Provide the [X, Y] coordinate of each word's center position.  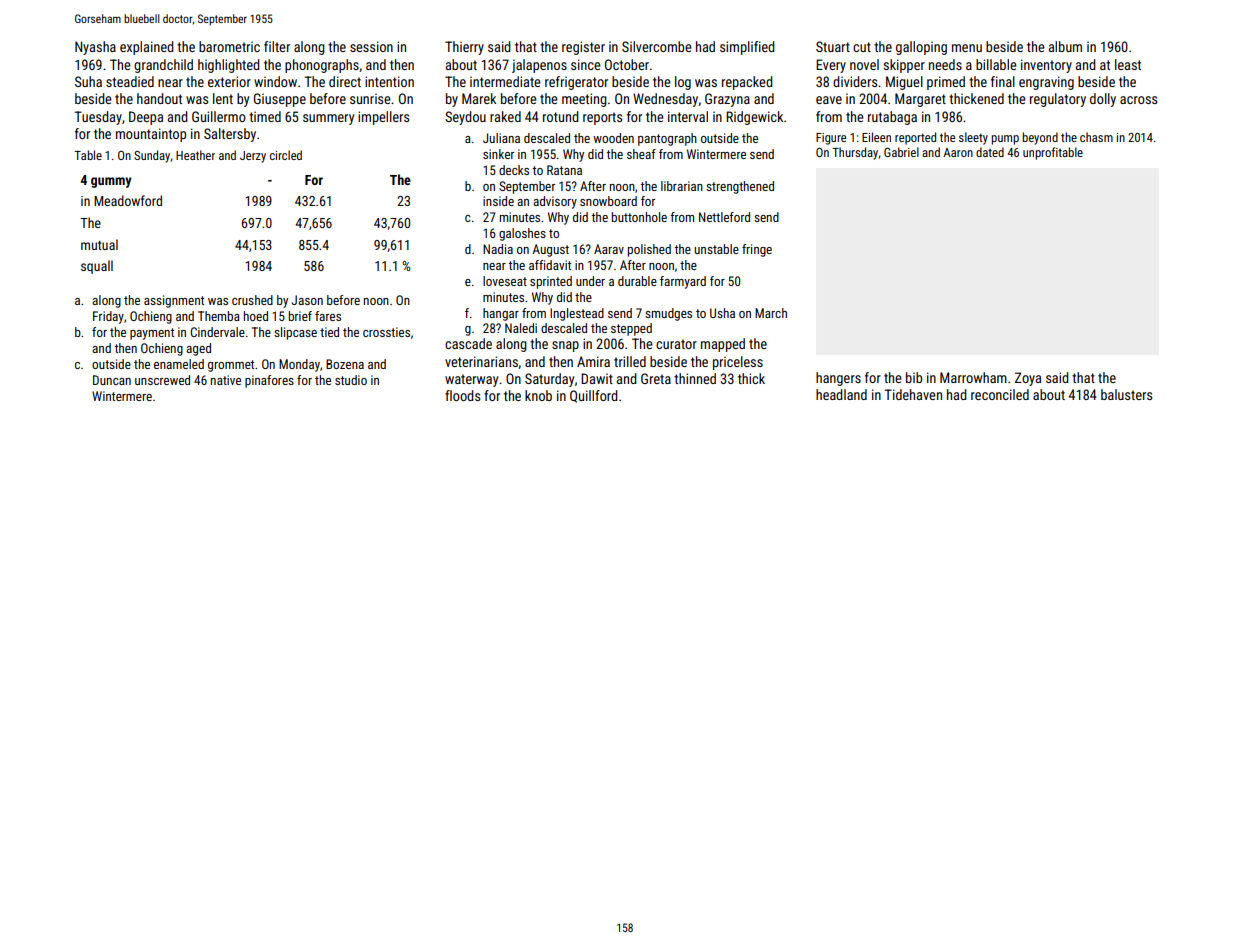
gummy [111, 182]
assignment [174, 301]
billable [996, 64]
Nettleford [724, 217]
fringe [757, 250]
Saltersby [230, 135]
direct [345, 81]
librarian [682, 186]
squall [97, 267]
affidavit [550, 265]
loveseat [505, 281]
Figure [831, 139]
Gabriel [901, 152]
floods [462, 395]
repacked [747, 83]
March [771, 313]
